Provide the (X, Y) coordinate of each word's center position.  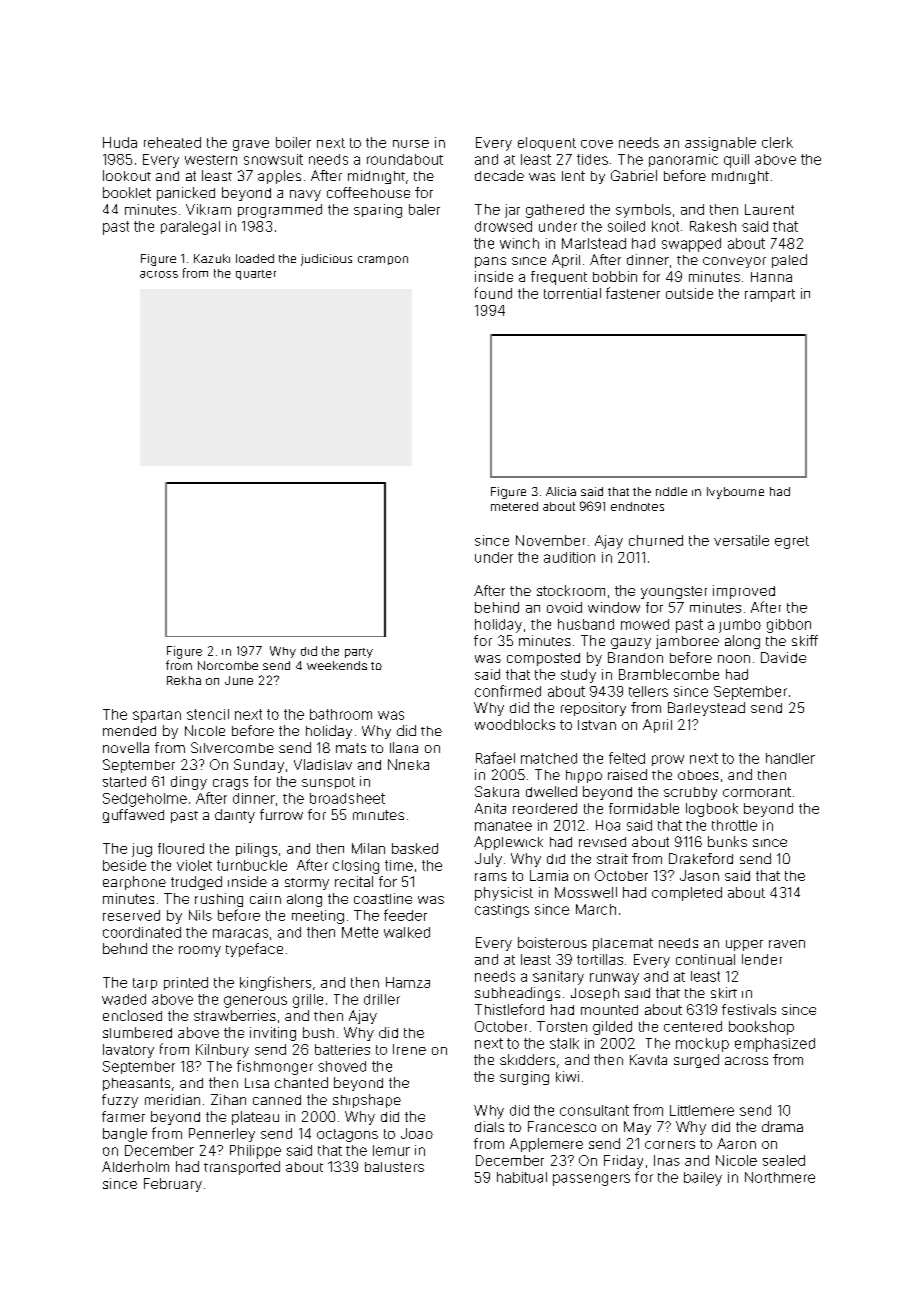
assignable (720, 144)
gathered (555, 211)
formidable (644, 808)
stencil (208, 714)
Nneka (408, 764)
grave (251, 145)
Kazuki (212, 258)
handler (790, 758)
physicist (504, 894)
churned (656, 540)
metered (514, 506)
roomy (200, 951)
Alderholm (135, 1166)
